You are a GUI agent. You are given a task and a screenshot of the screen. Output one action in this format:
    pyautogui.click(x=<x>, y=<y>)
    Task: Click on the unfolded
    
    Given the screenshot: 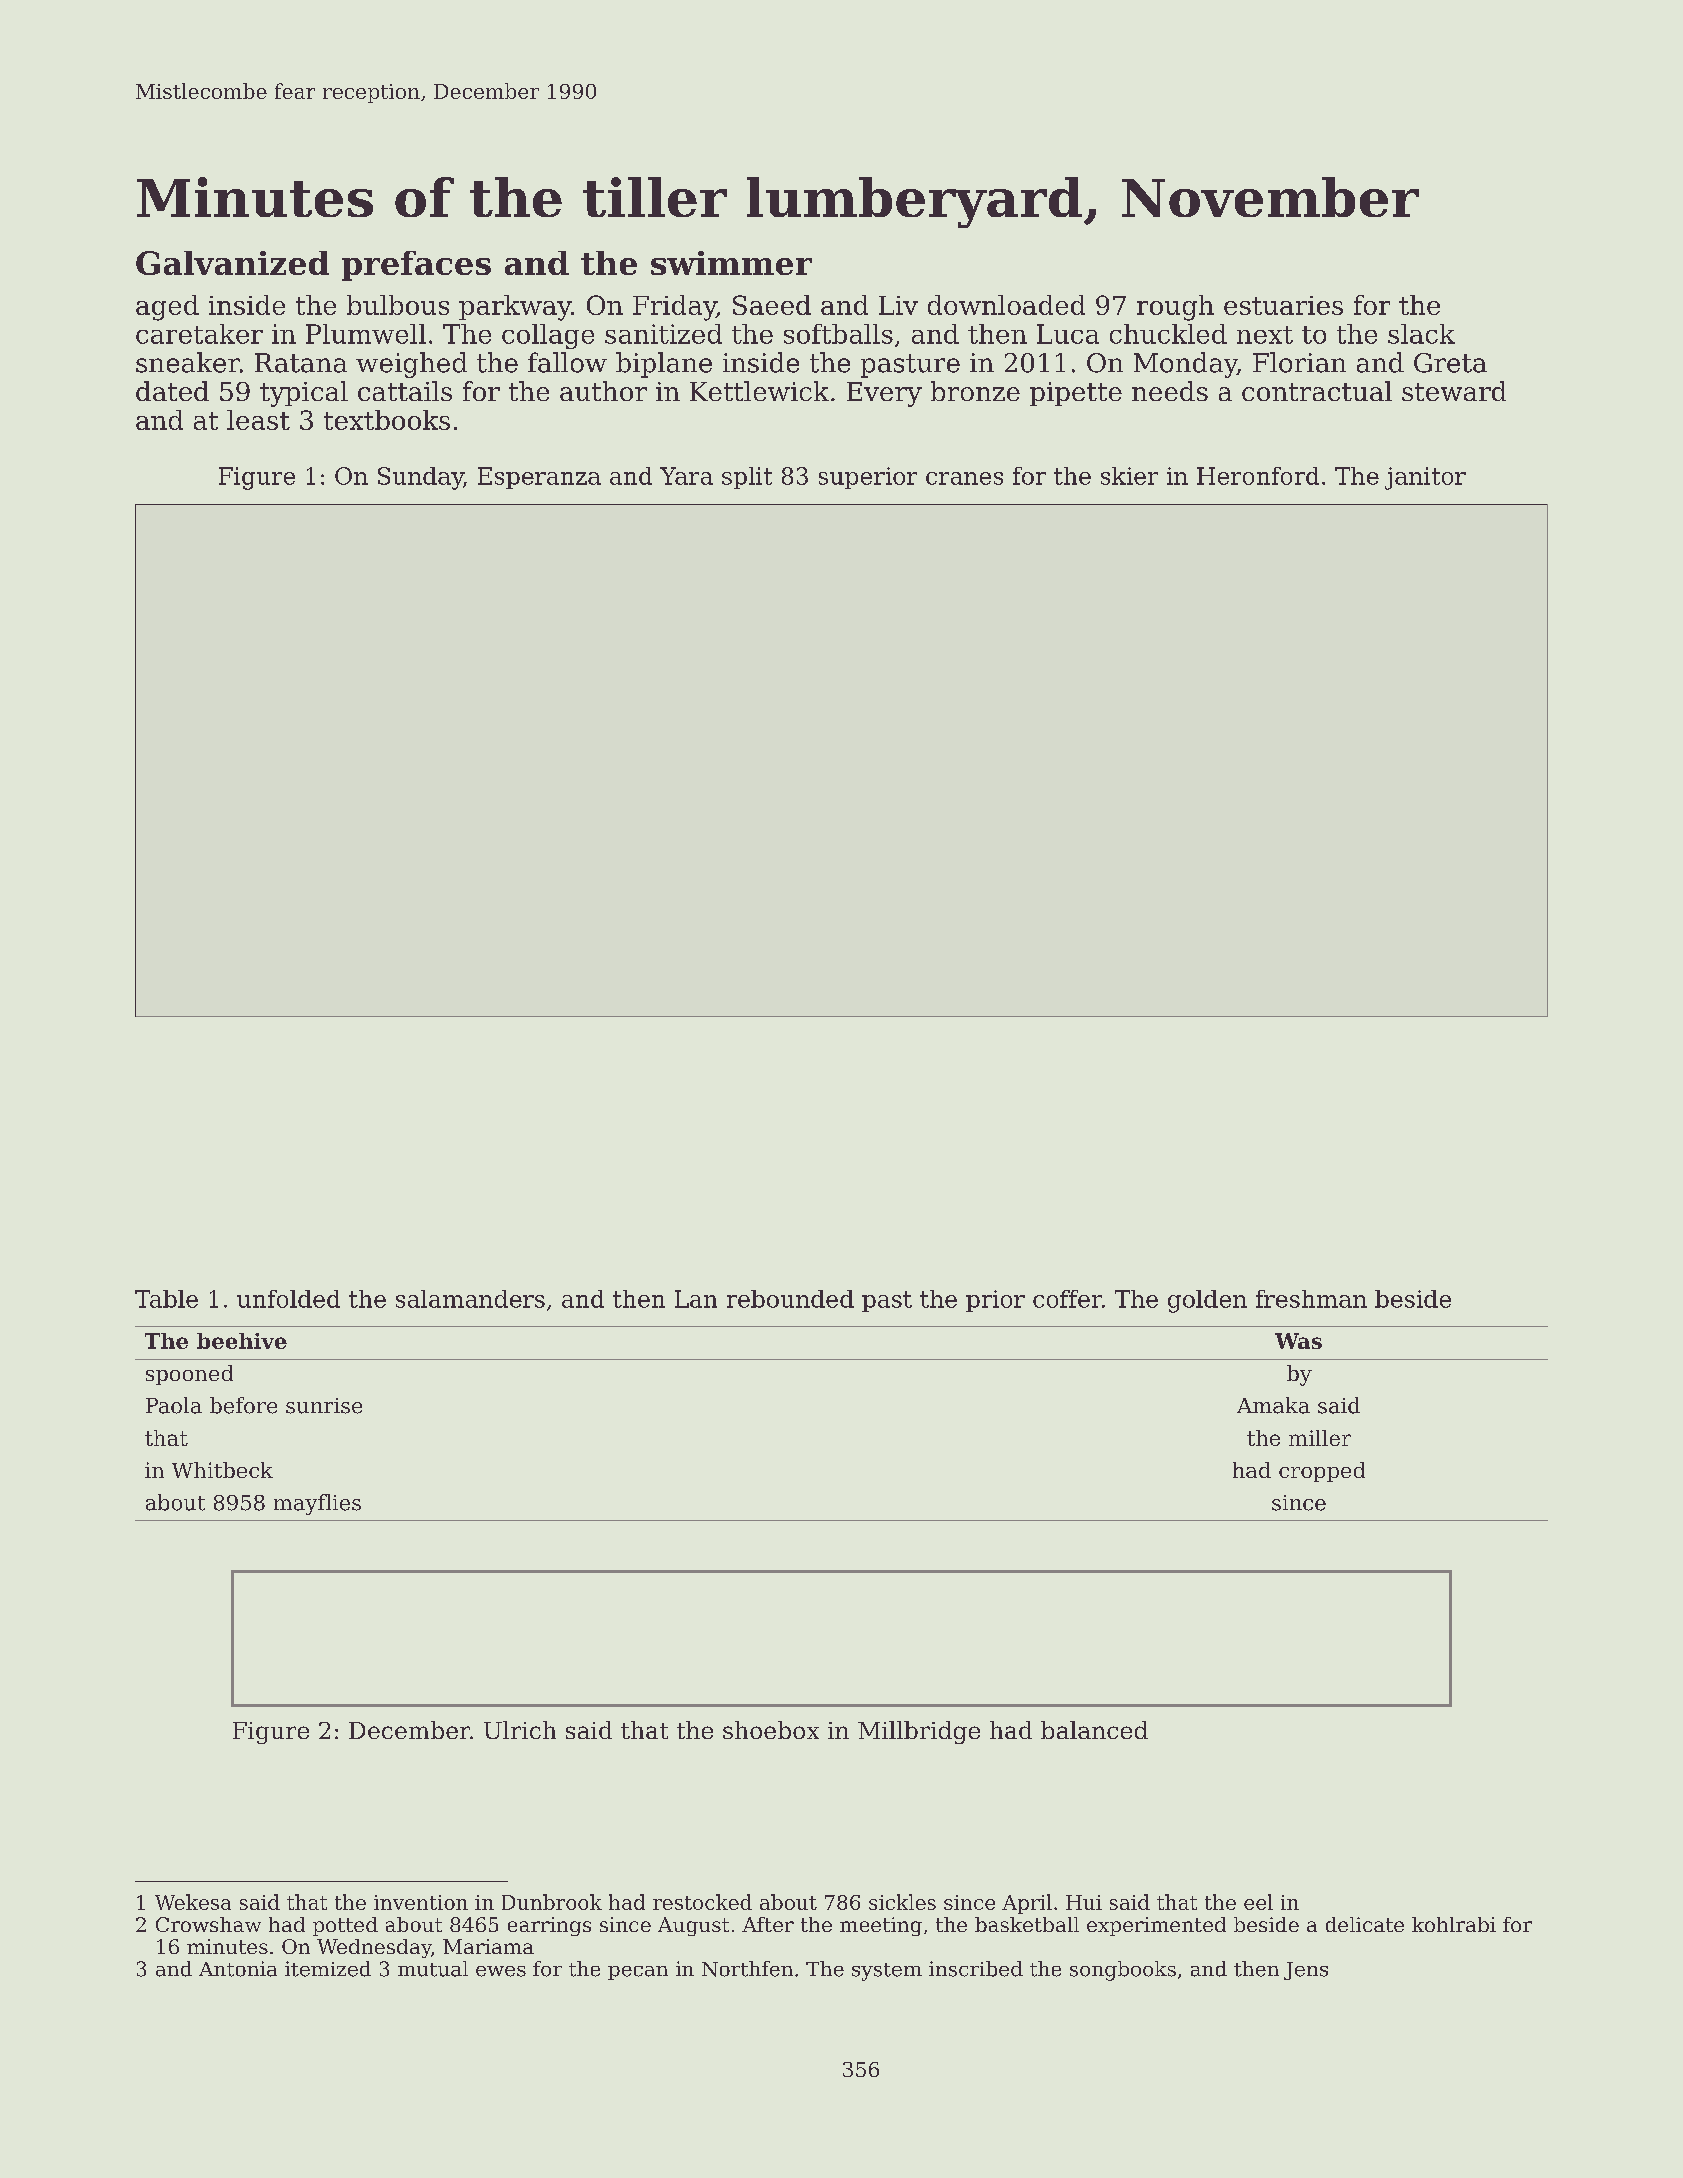 What is the action you would take?
    pyautogui.click(x=288, y=1299)
